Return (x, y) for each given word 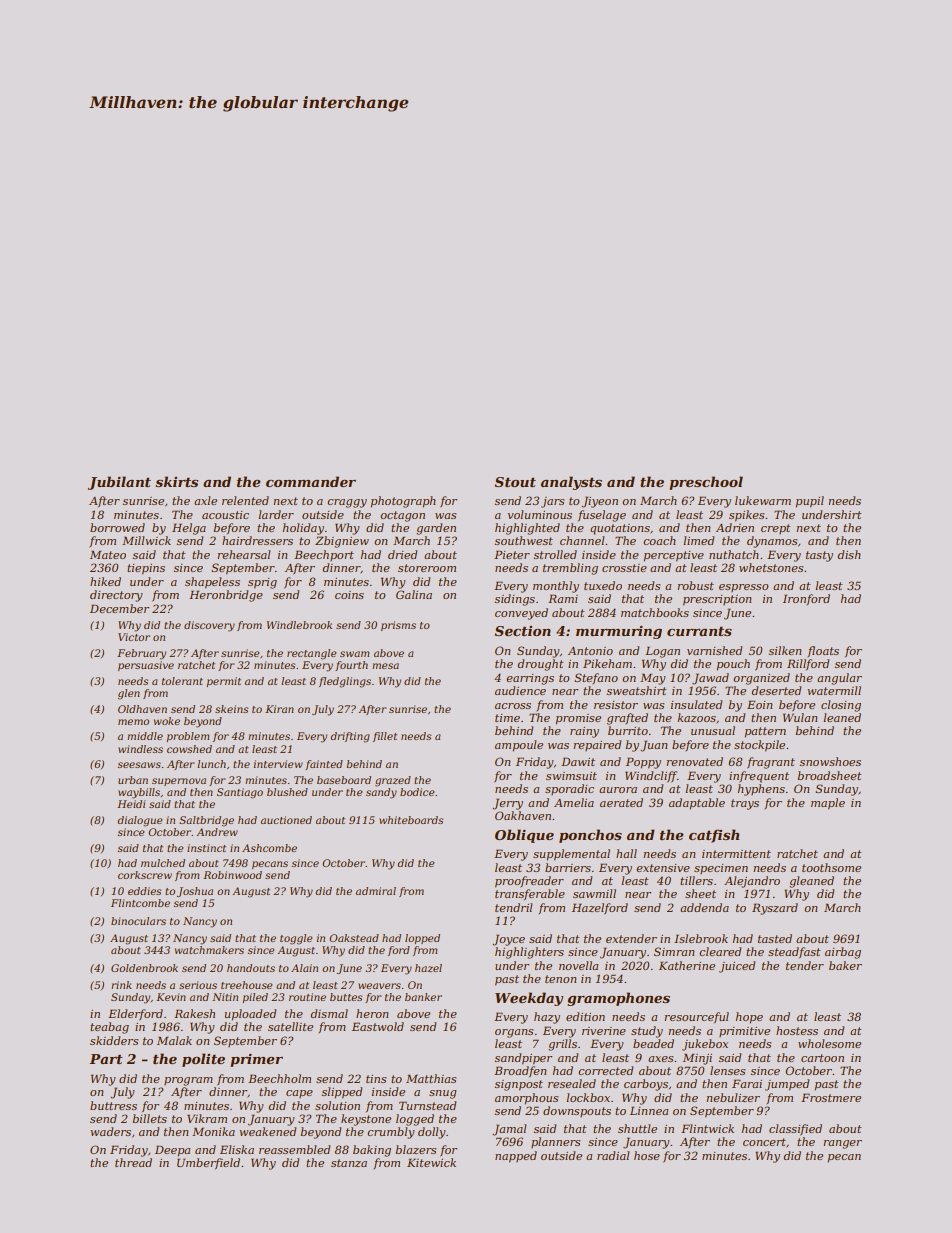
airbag (843, 953)
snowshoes (830, 761)
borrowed (117, 527)
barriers (568, 867)
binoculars (138, 921)
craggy (347, 503)
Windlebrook (299, 625)
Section (523, 631)
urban (133, 780)
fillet (385, 737)
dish (849, 554)
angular (839, 679)
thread (133, 1162)
